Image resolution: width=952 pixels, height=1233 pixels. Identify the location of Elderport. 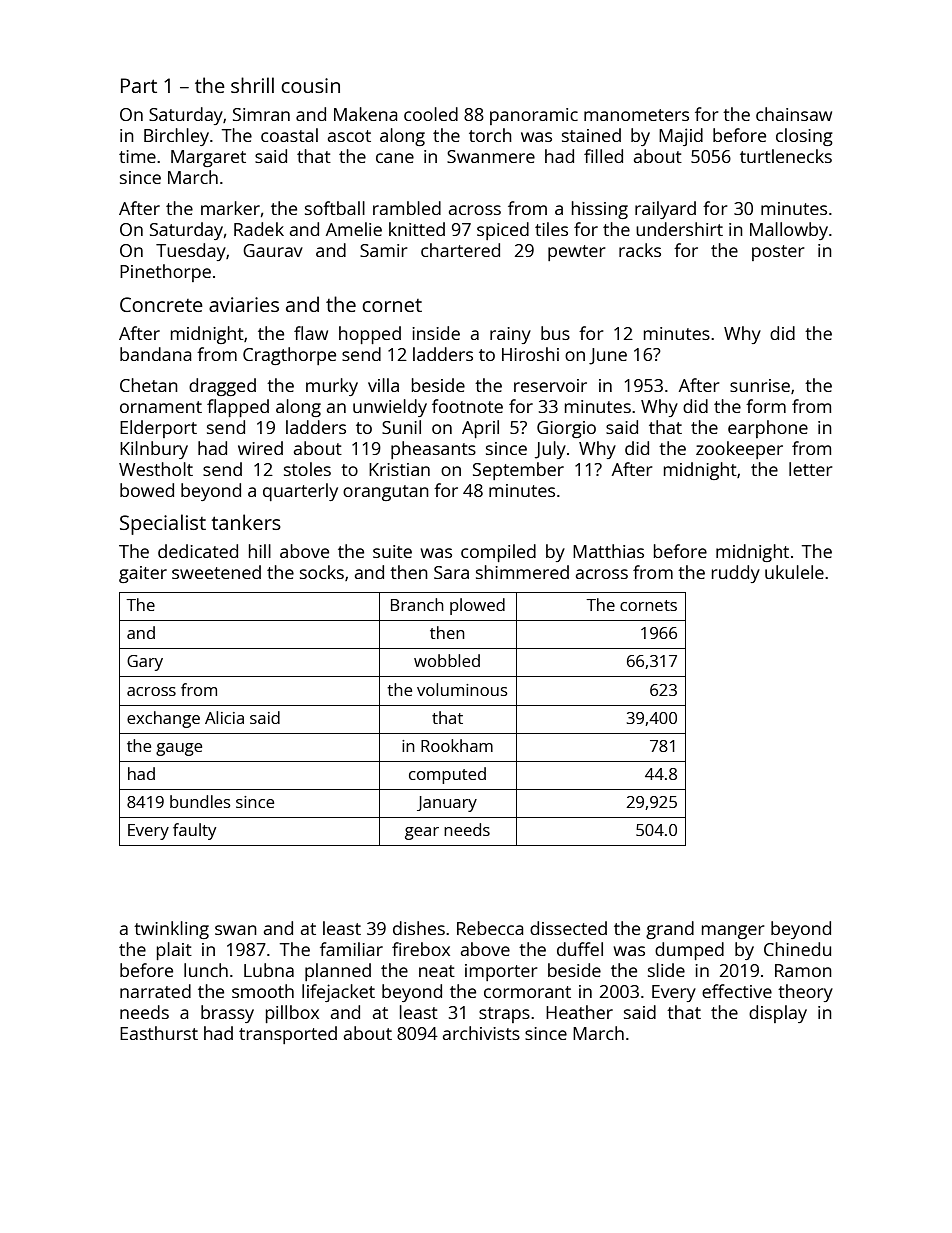
(158, 429).
